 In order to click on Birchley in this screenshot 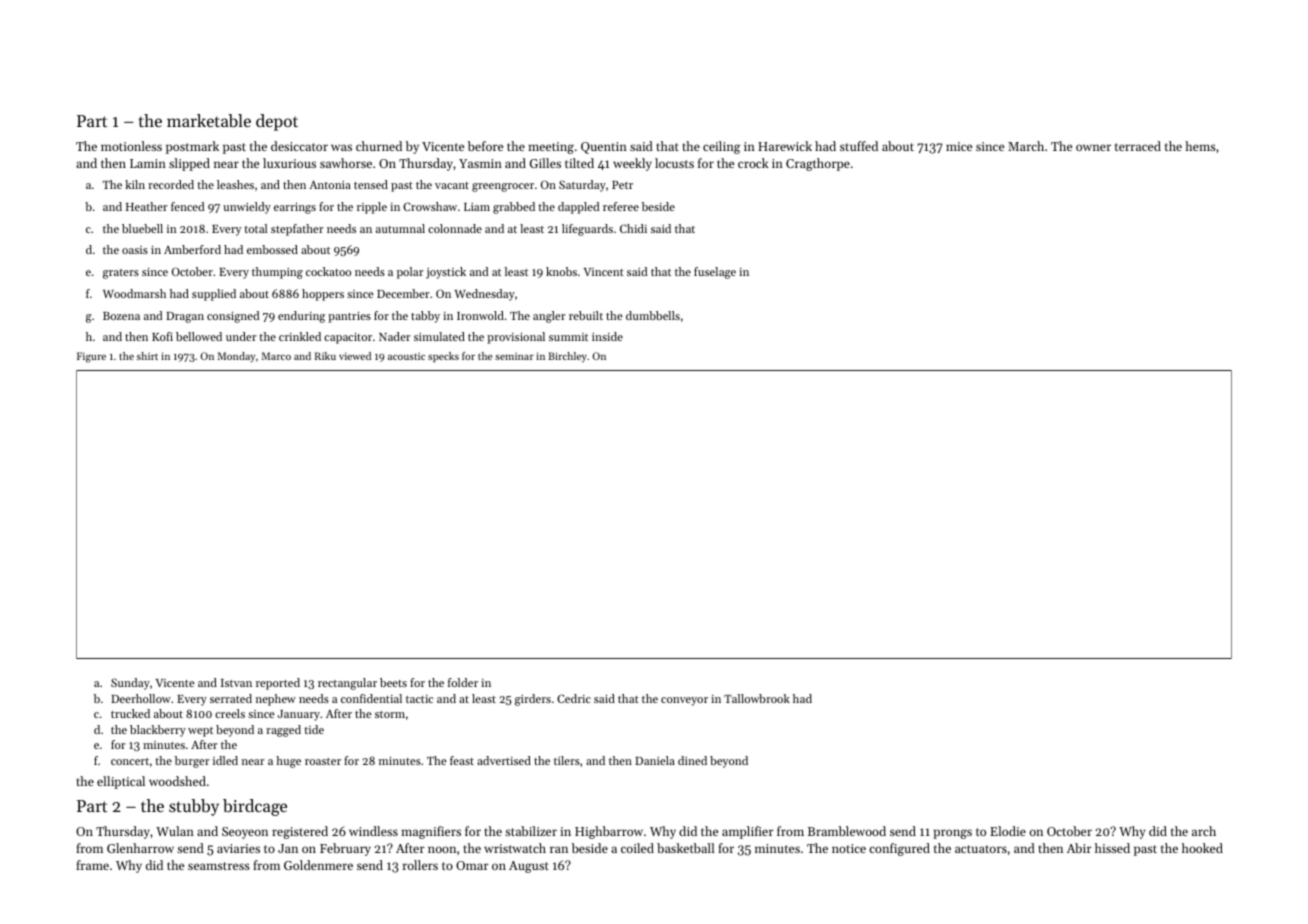, I will do `click(567, 357)`.
